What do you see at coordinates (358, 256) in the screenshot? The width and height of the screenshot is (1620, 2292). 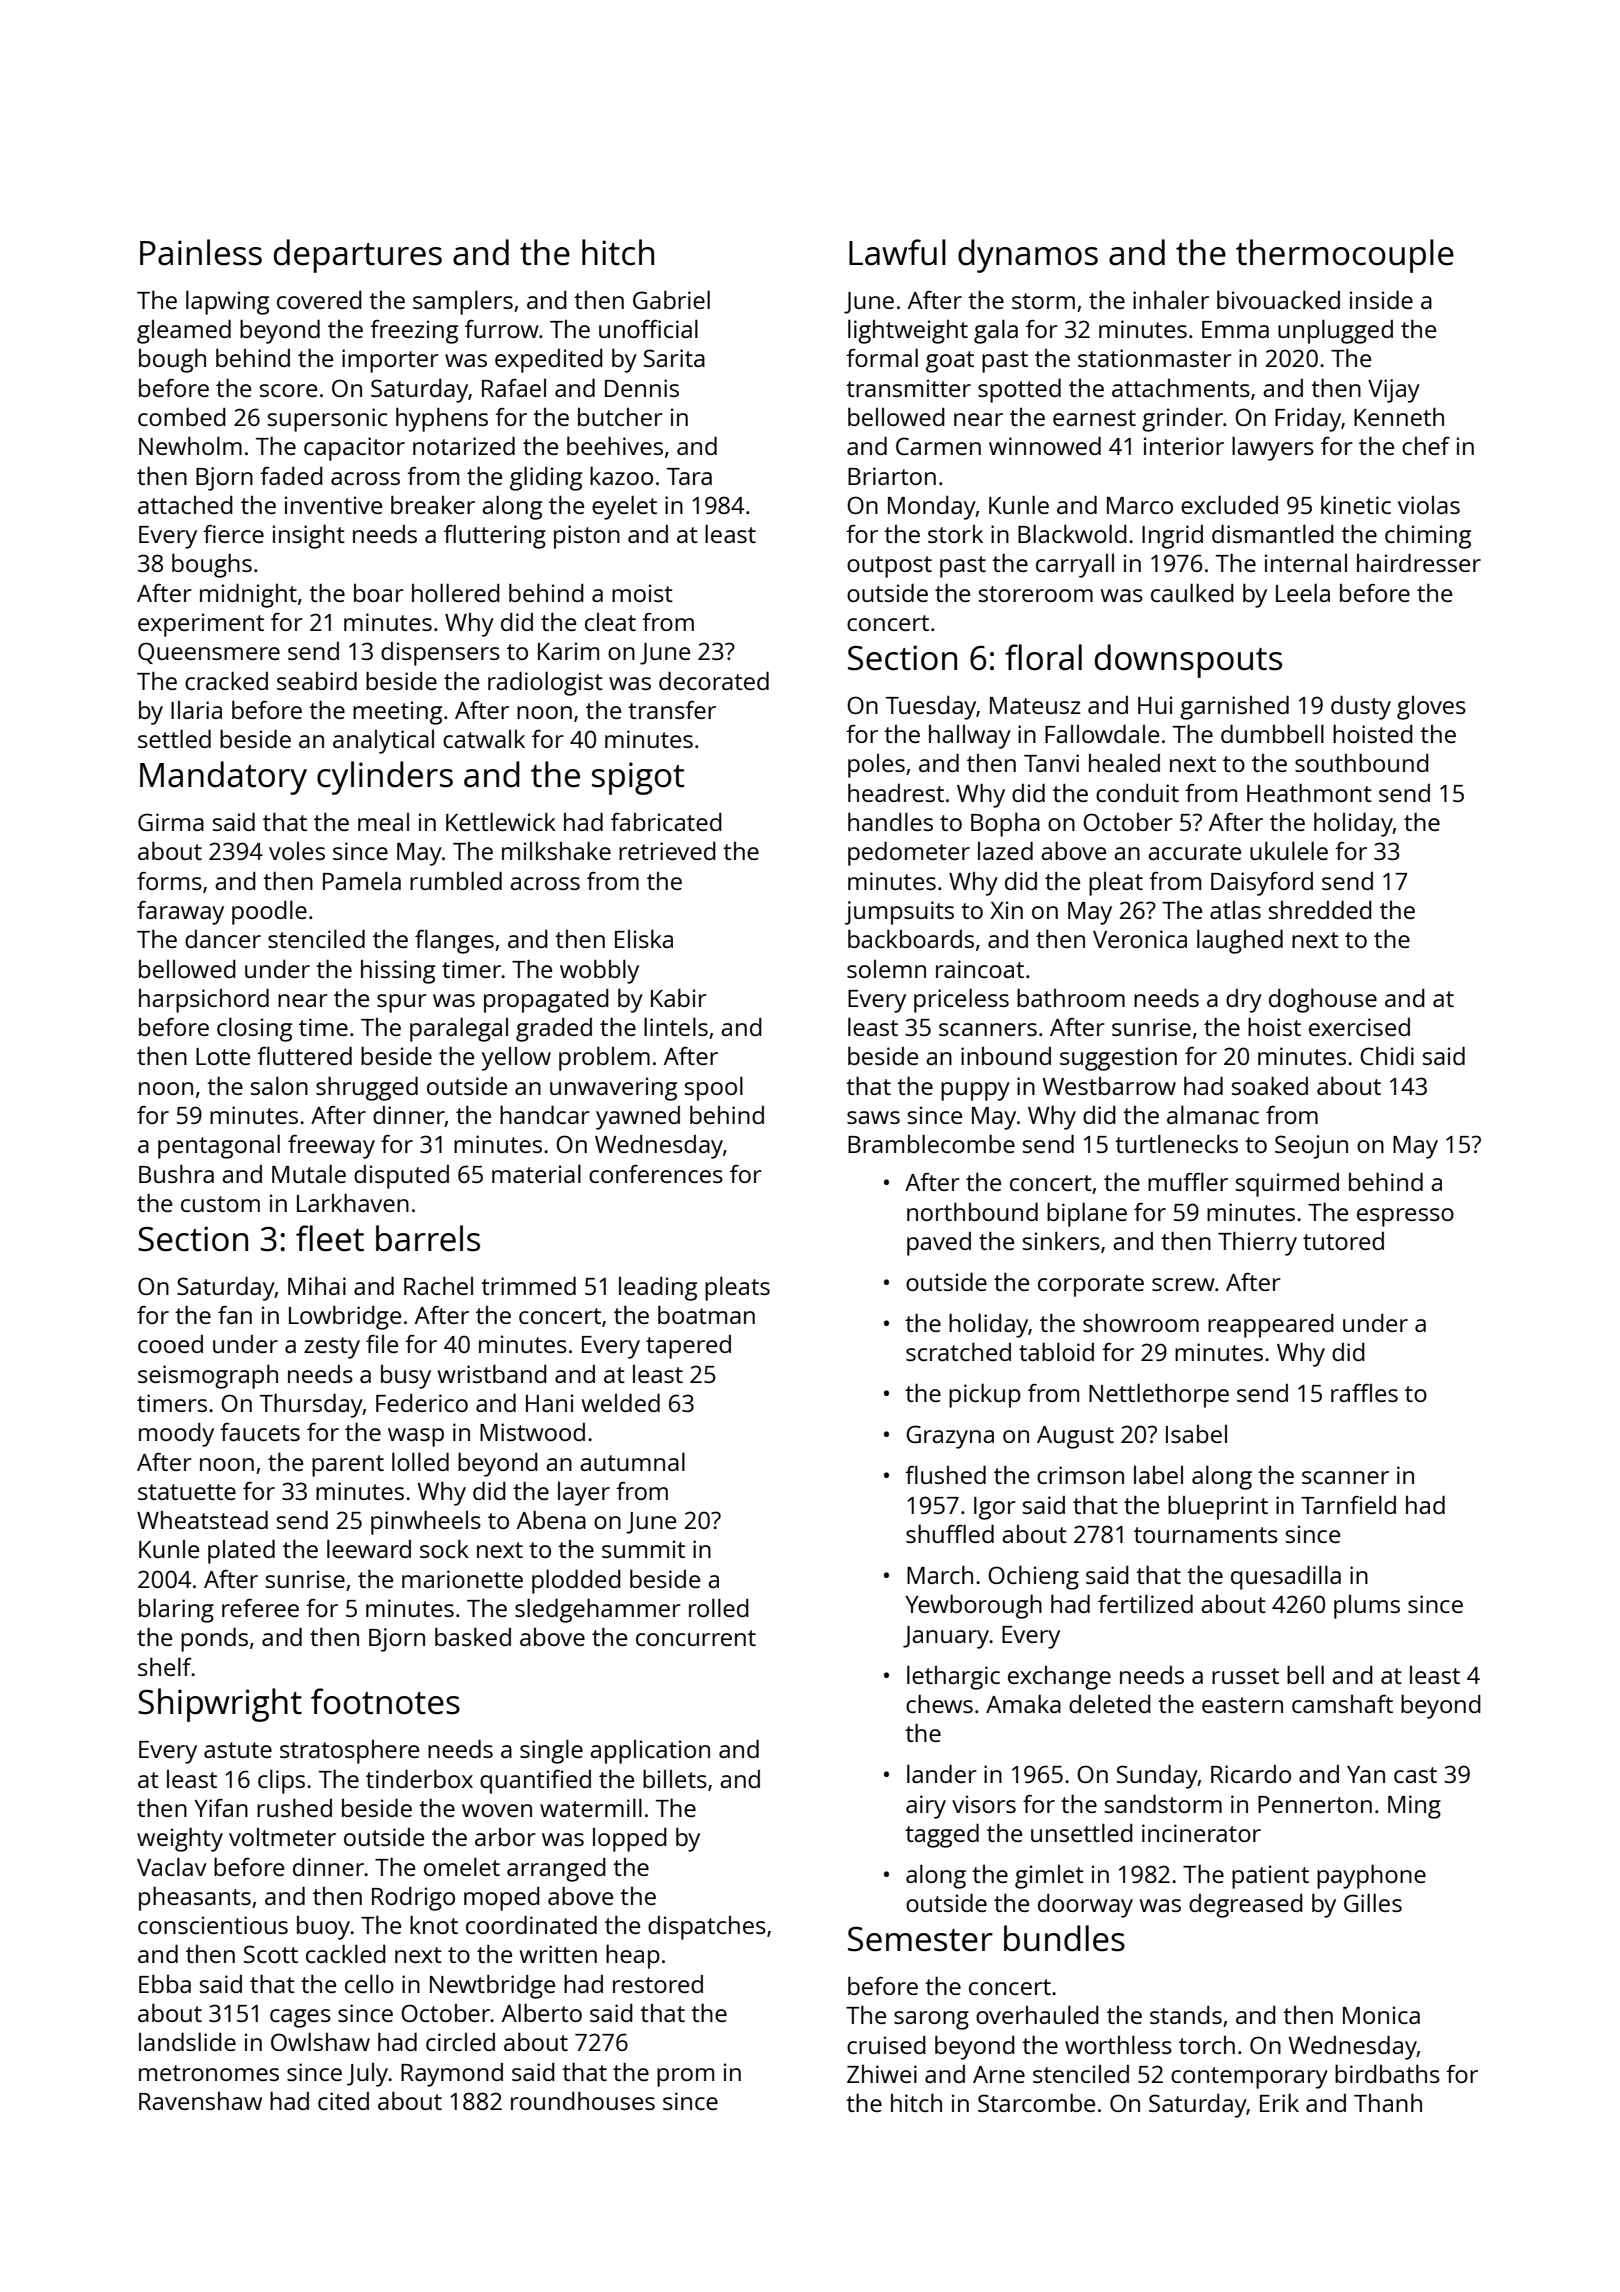 I see `departures` at bounding box center [358, 256].
